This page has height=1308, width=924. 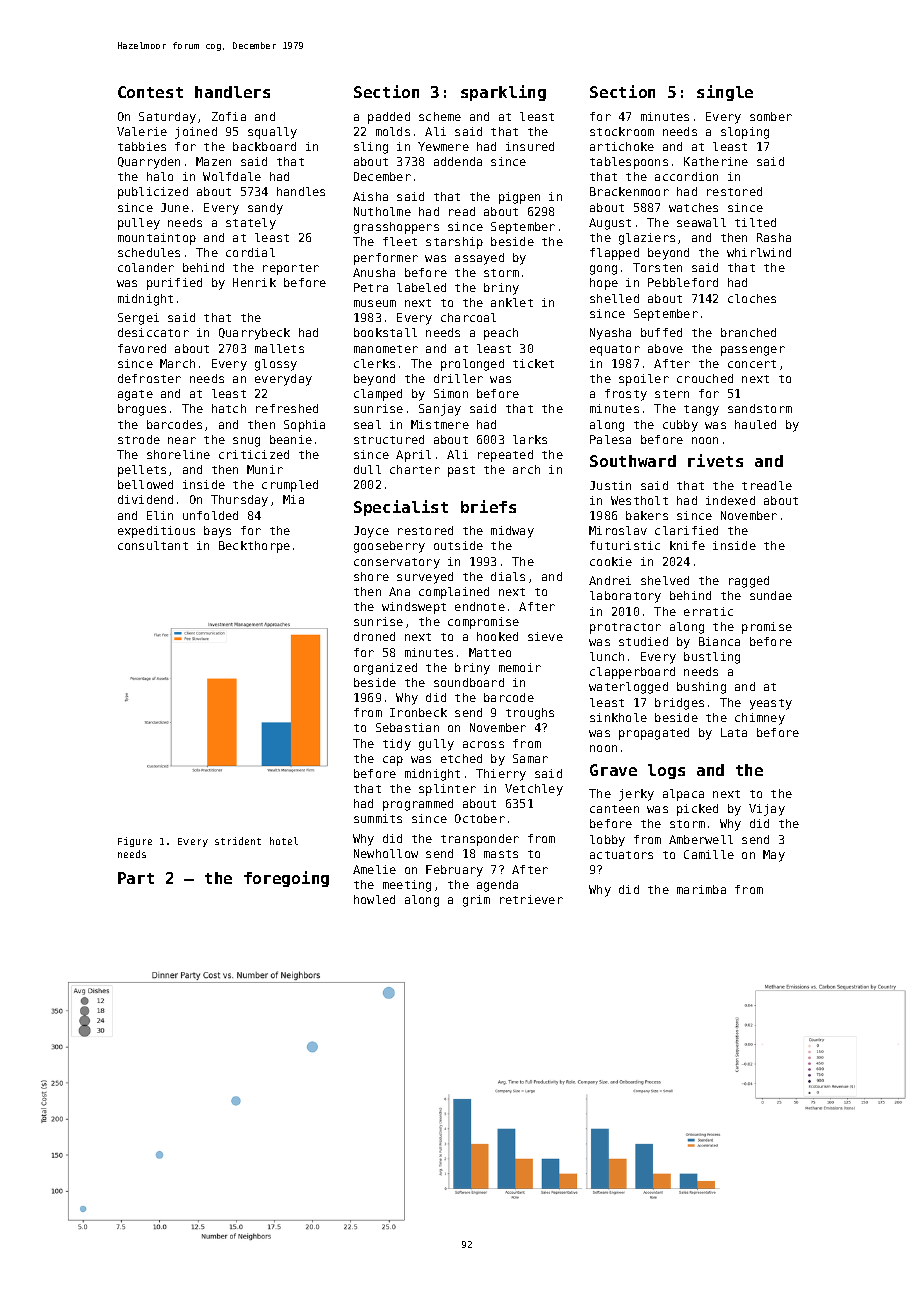 What do you see at coordinates (153, 332) in the page?
I see `desiccator` at bounding box center [153, 332].
